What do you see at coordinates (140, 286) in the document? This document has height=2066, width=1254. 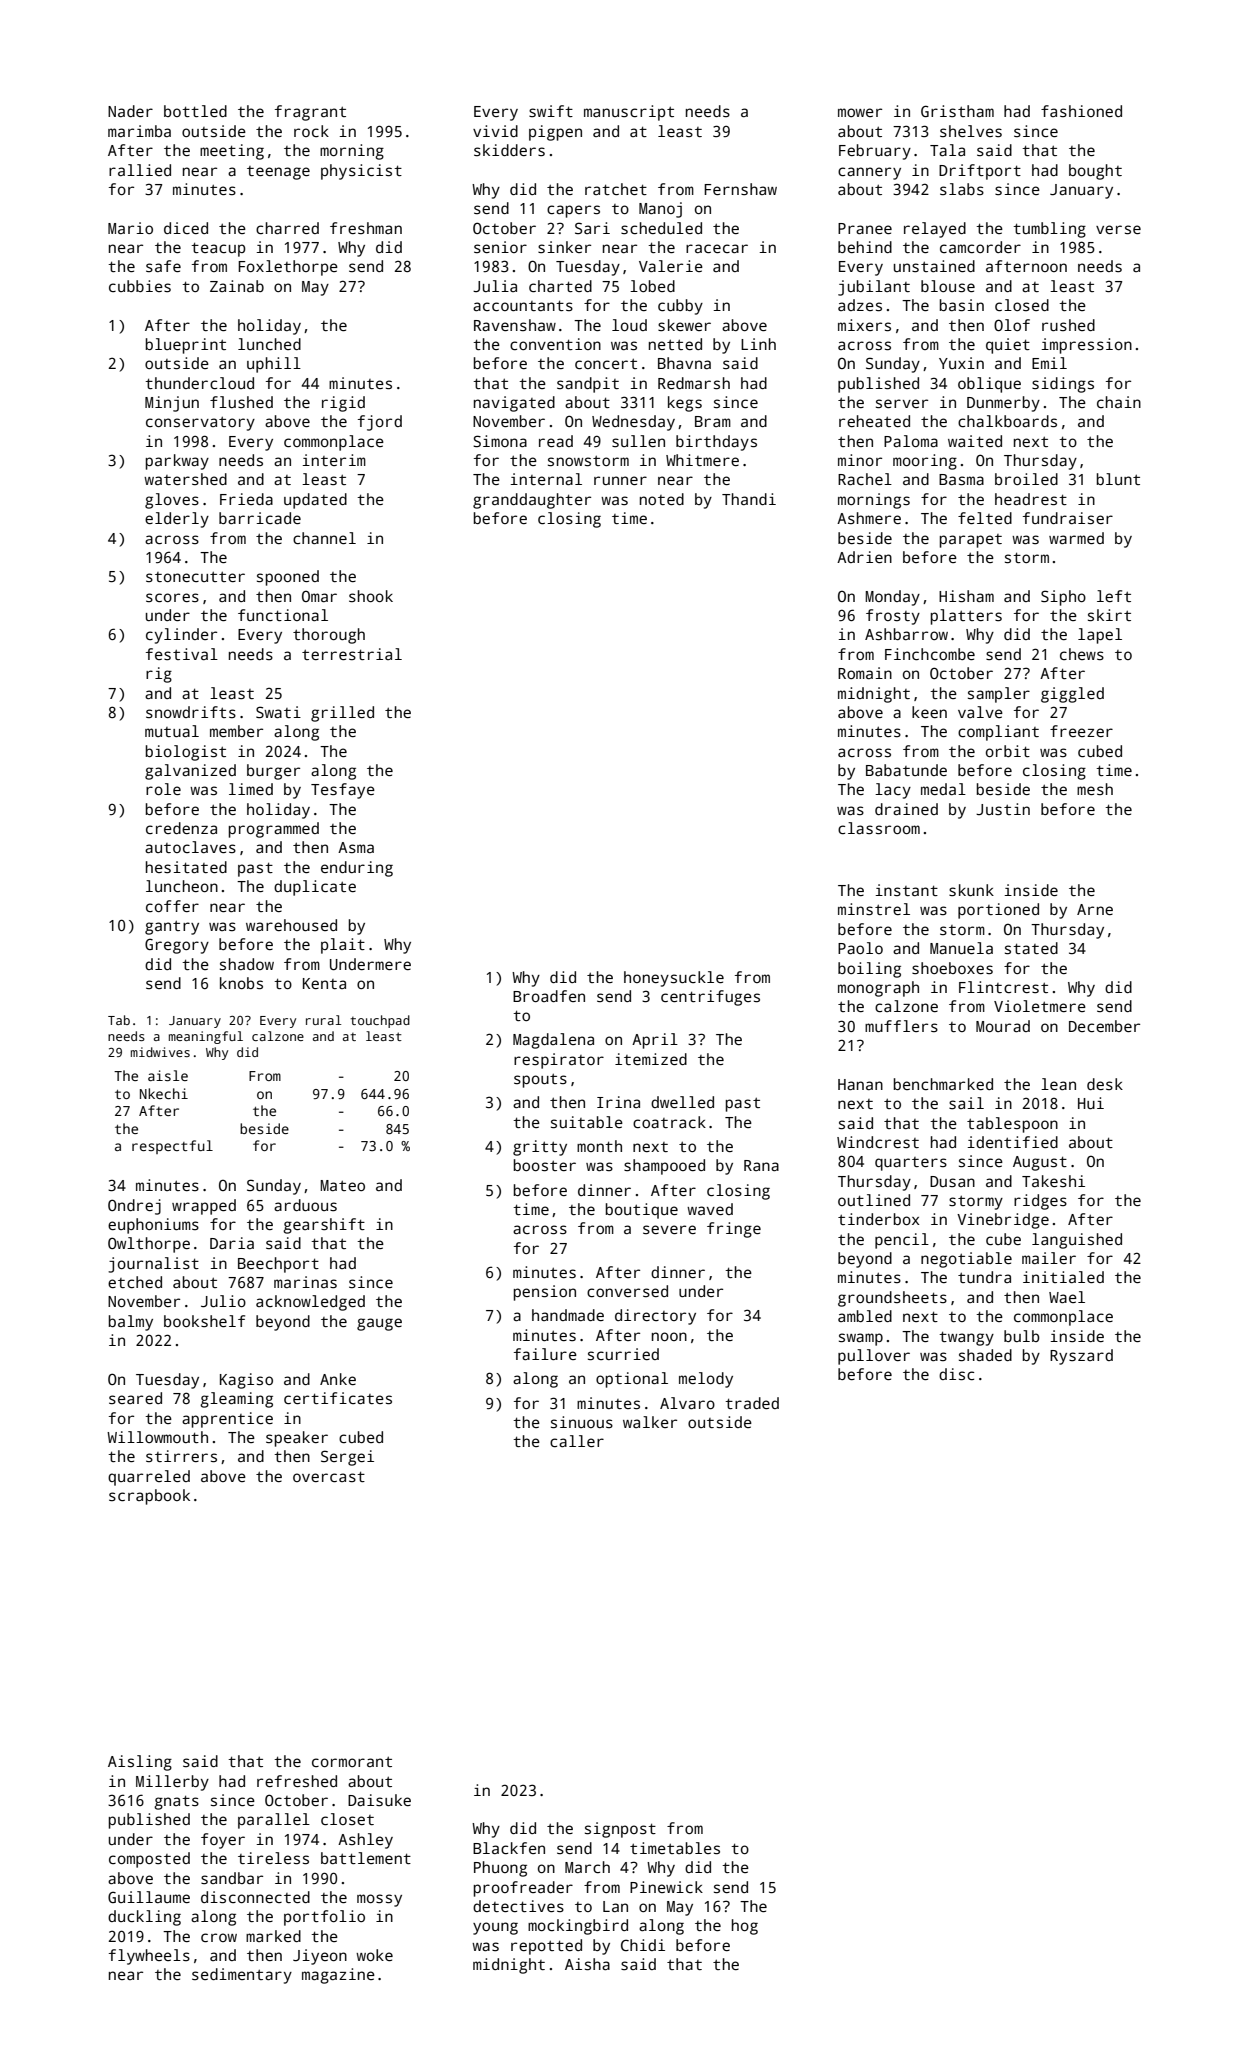 I see `cubbies` at bounding box center [140, 286].
